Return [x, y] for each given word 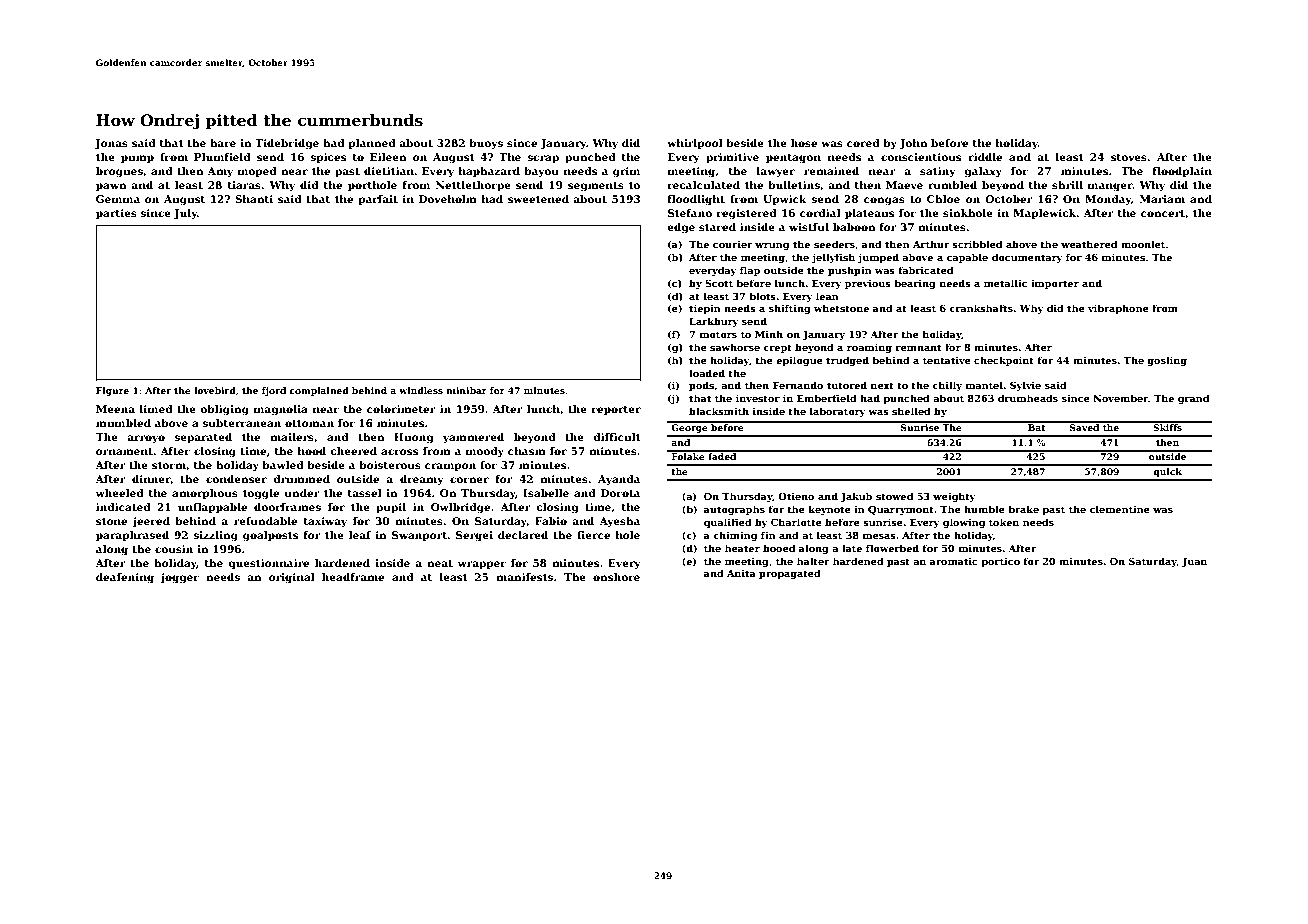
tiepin [705, 309]
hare [223, 143]
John [913, 144]
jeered [151, 522]
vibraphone [1118, 309]
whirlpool [695, 144]
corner [469, 480]
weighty [954, 497]
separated [203, 438]
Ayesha [619, 522]
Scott [719, 283]
